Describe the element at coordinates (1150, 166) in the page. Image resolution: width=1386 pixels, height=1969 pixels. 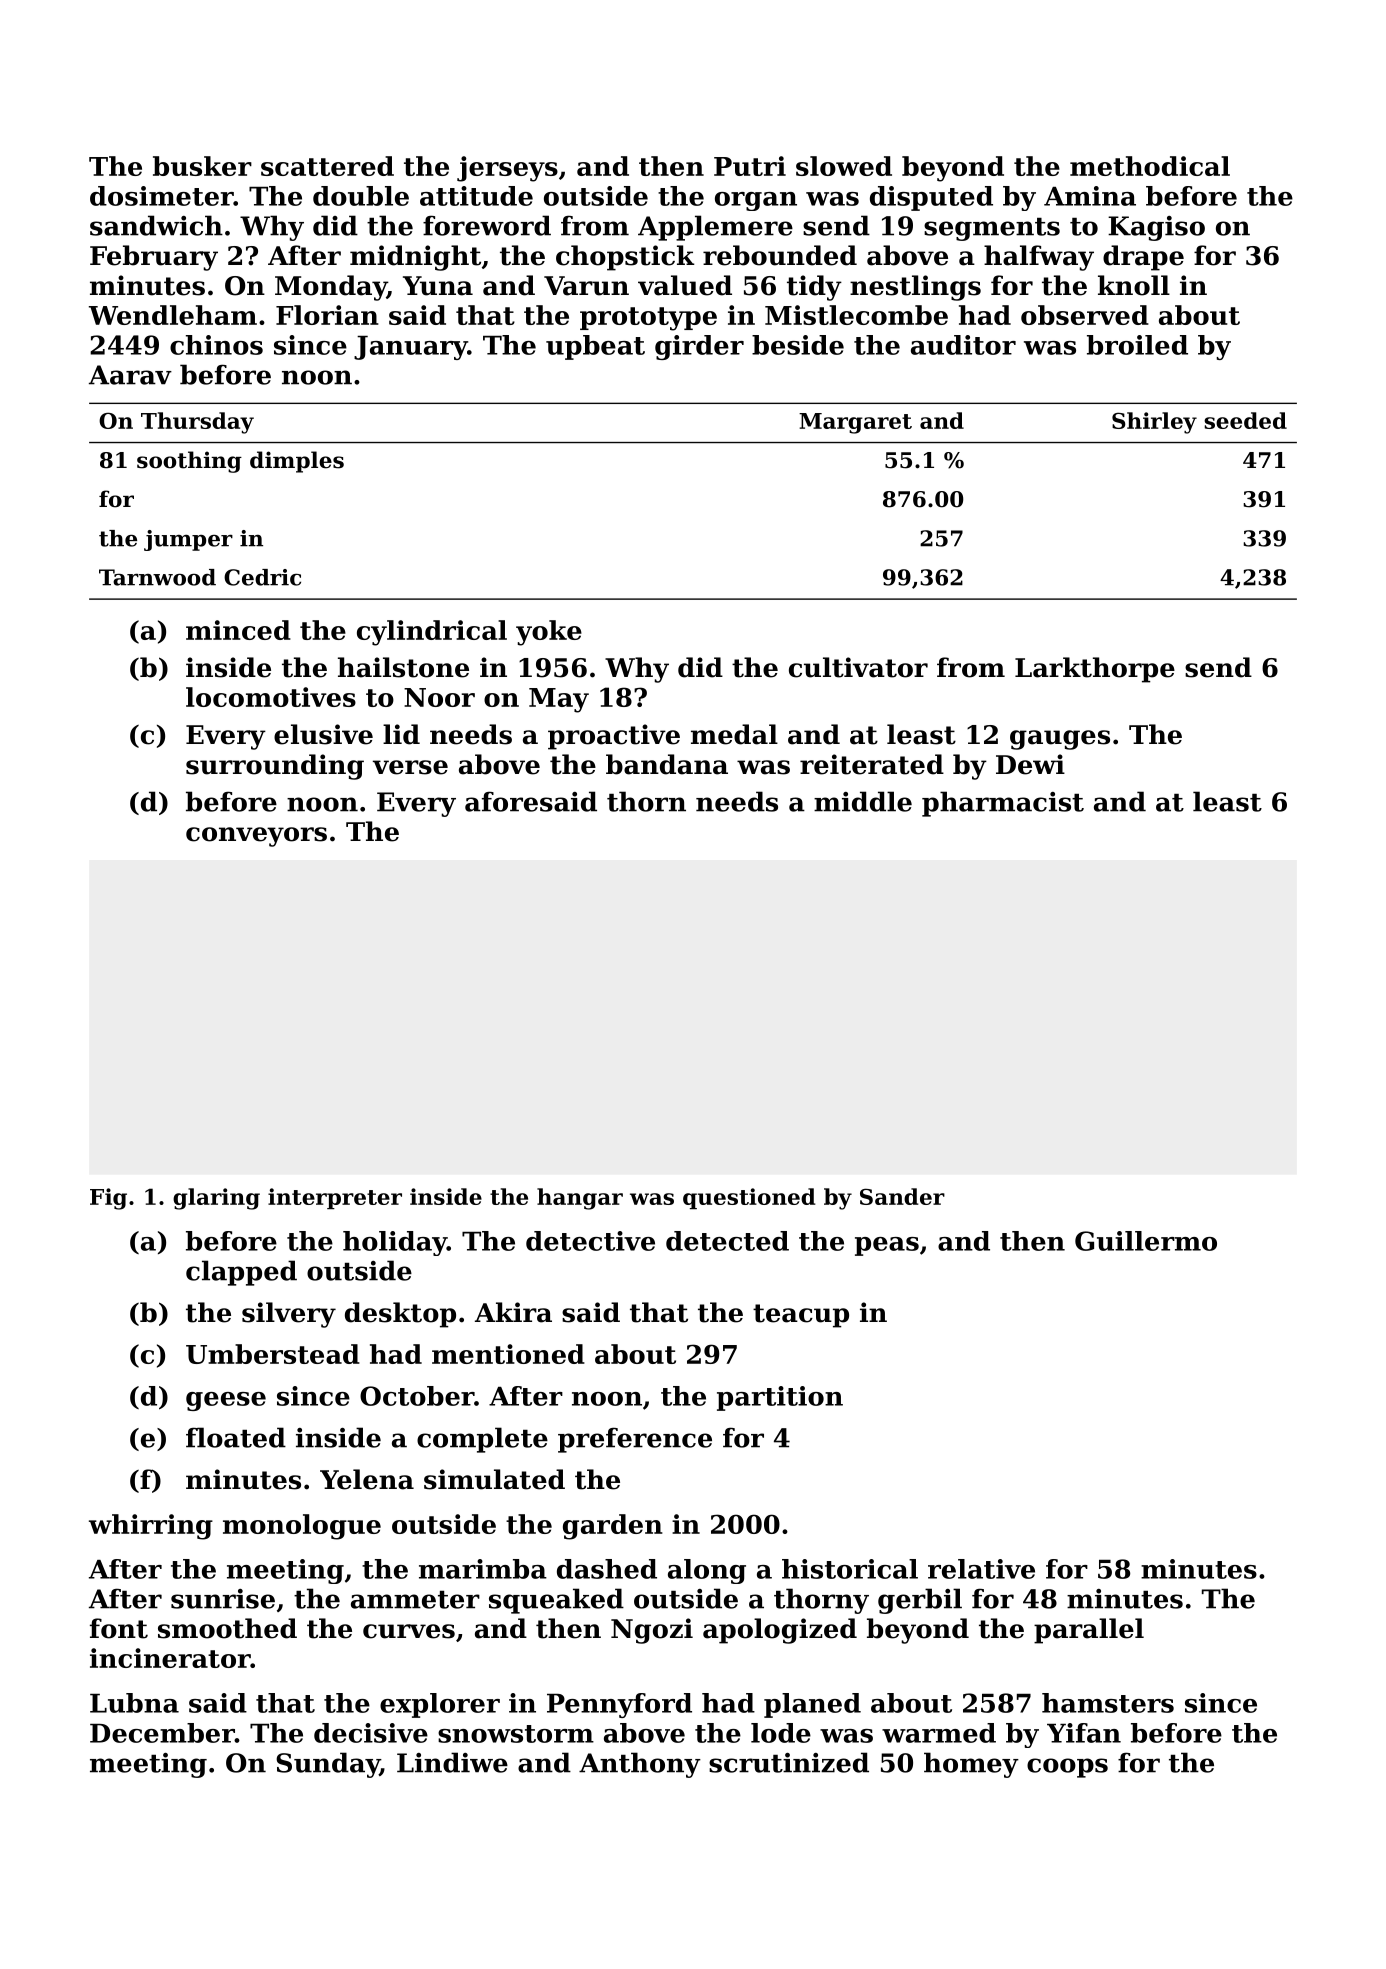
I see `methodical` at that location.
